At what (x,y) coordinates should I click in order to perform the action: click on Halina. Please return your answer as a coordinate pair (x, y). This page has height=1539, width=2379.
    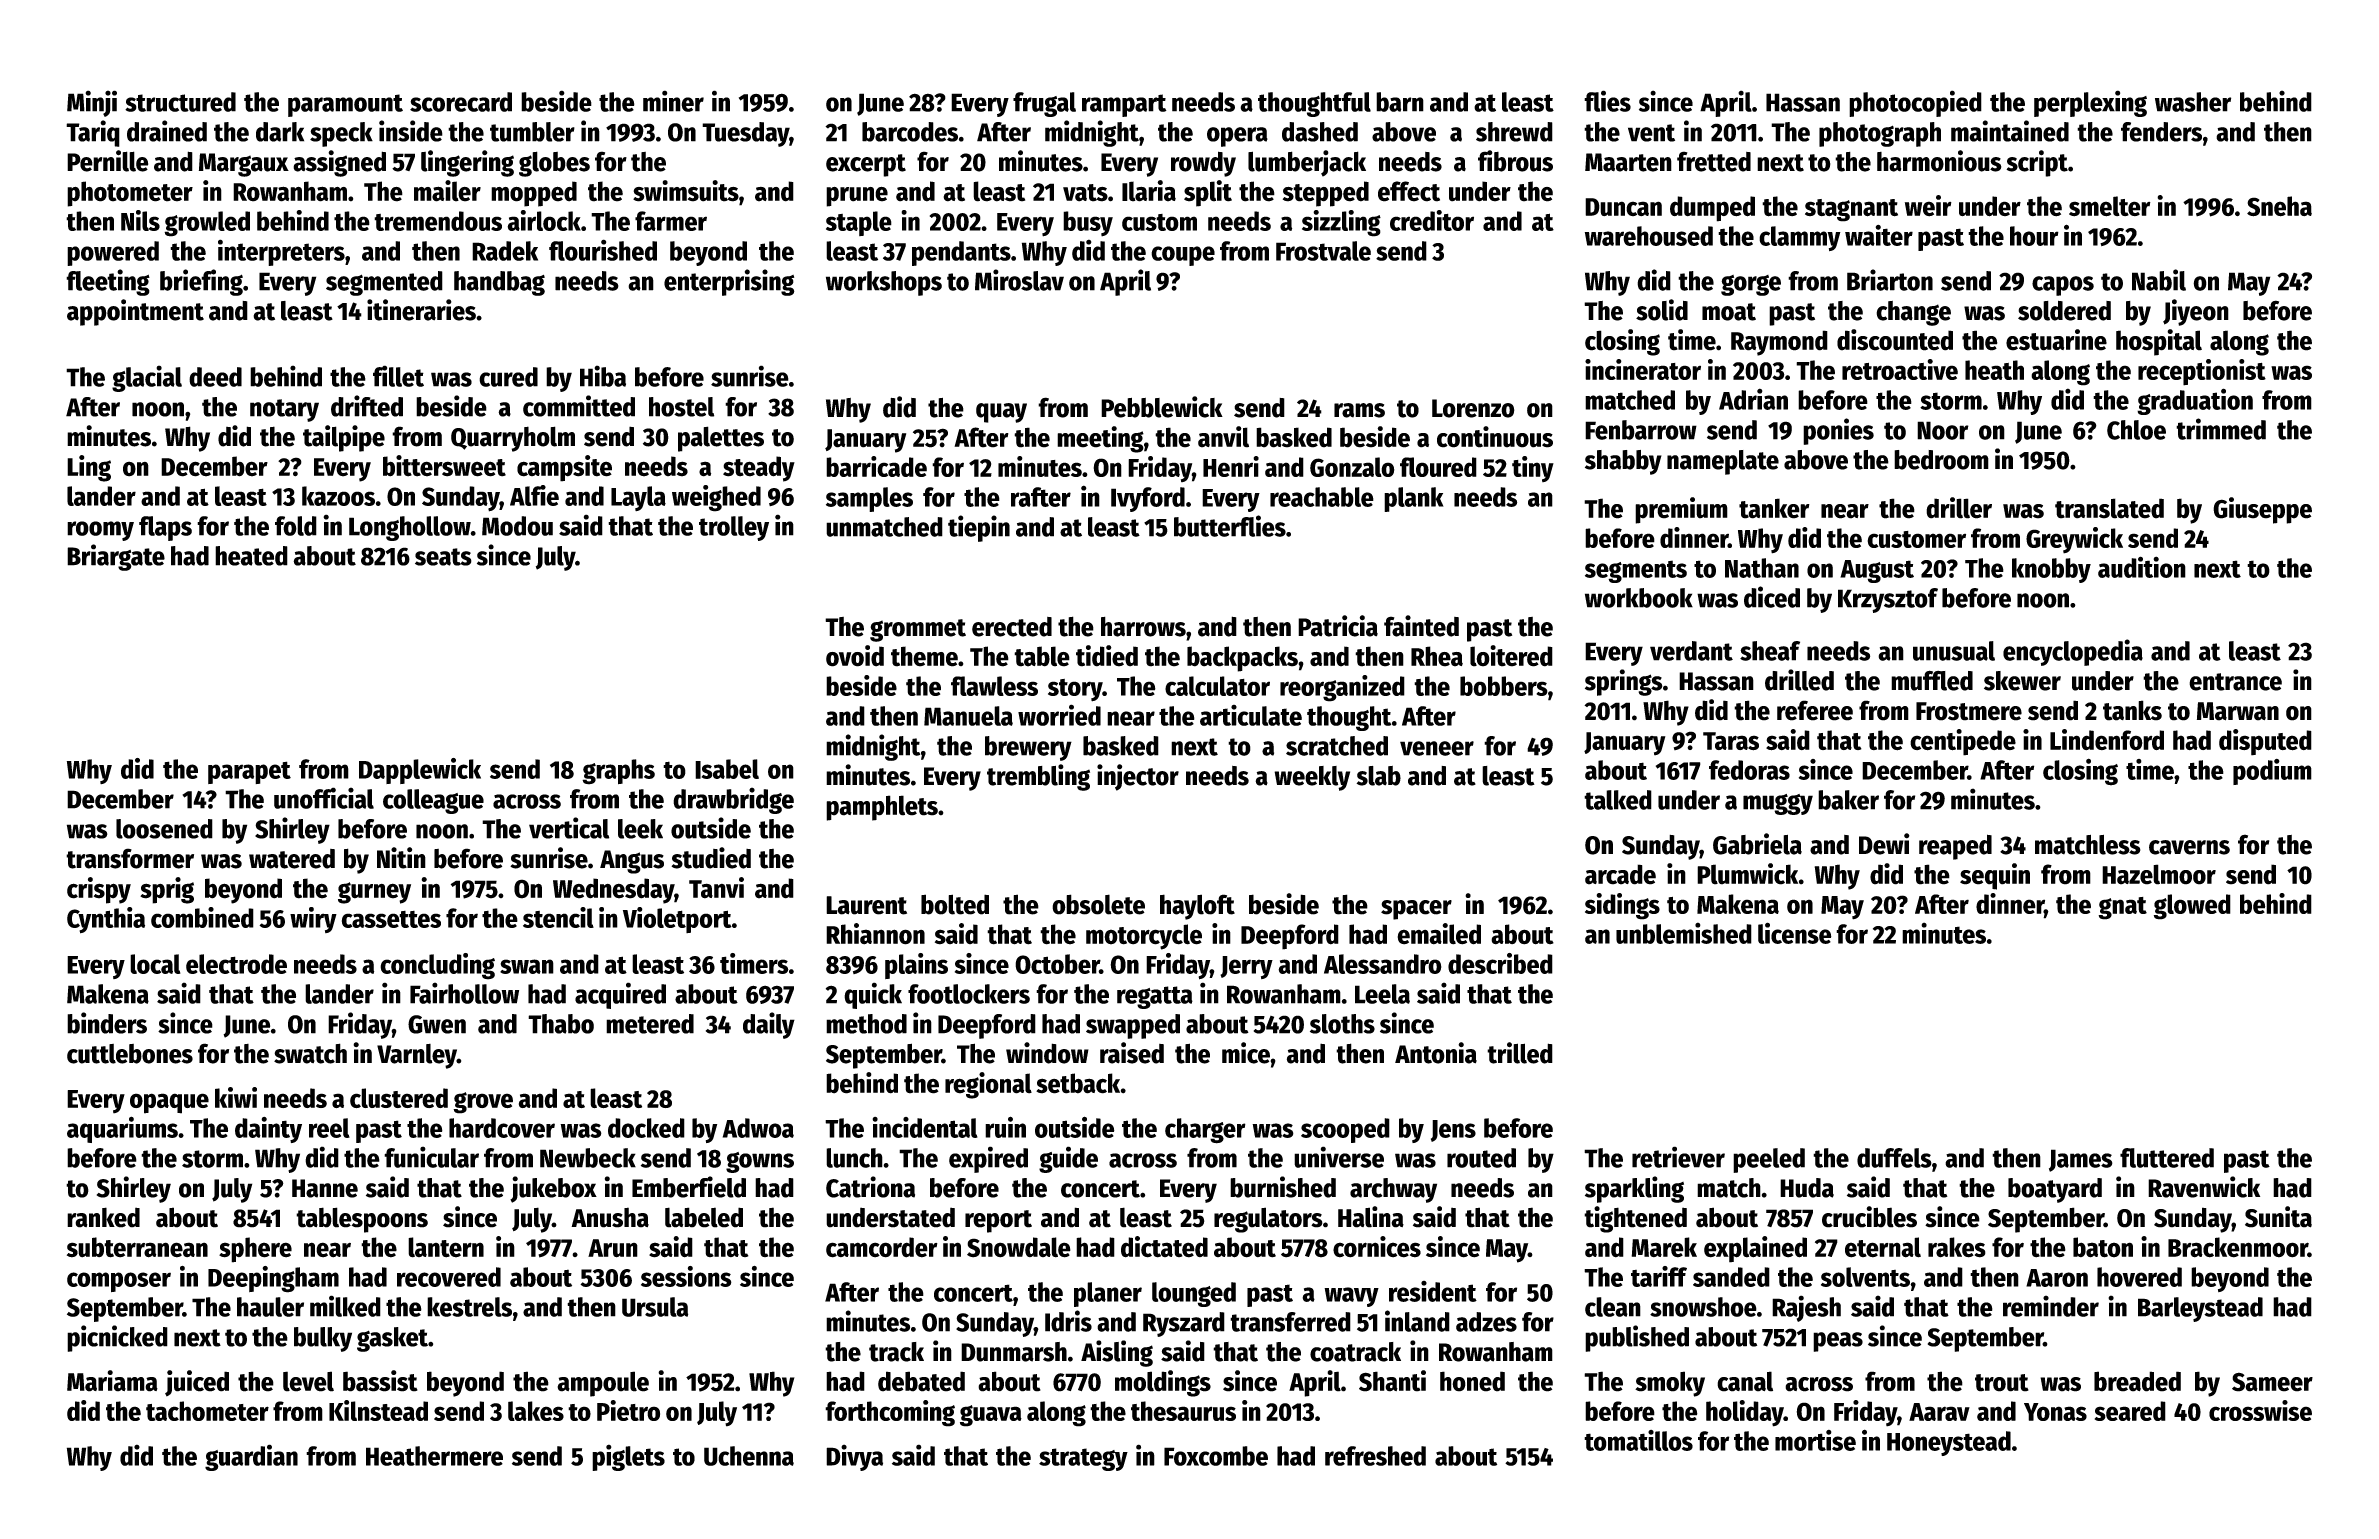
    Looking at the image, I should click on (1371, 1217).
